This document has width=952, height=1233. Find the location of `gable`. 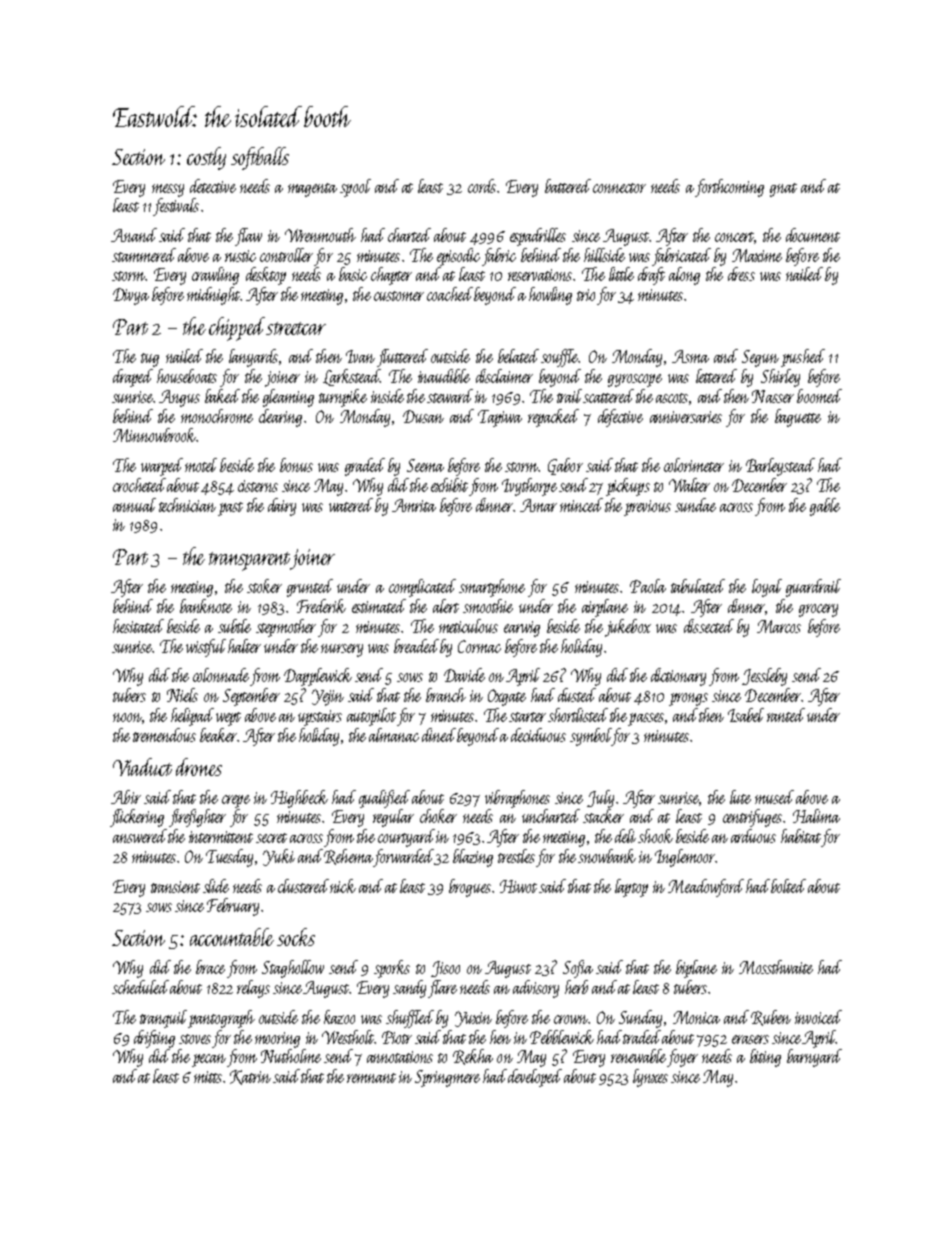

gable is located at coordinates (825, 507).
